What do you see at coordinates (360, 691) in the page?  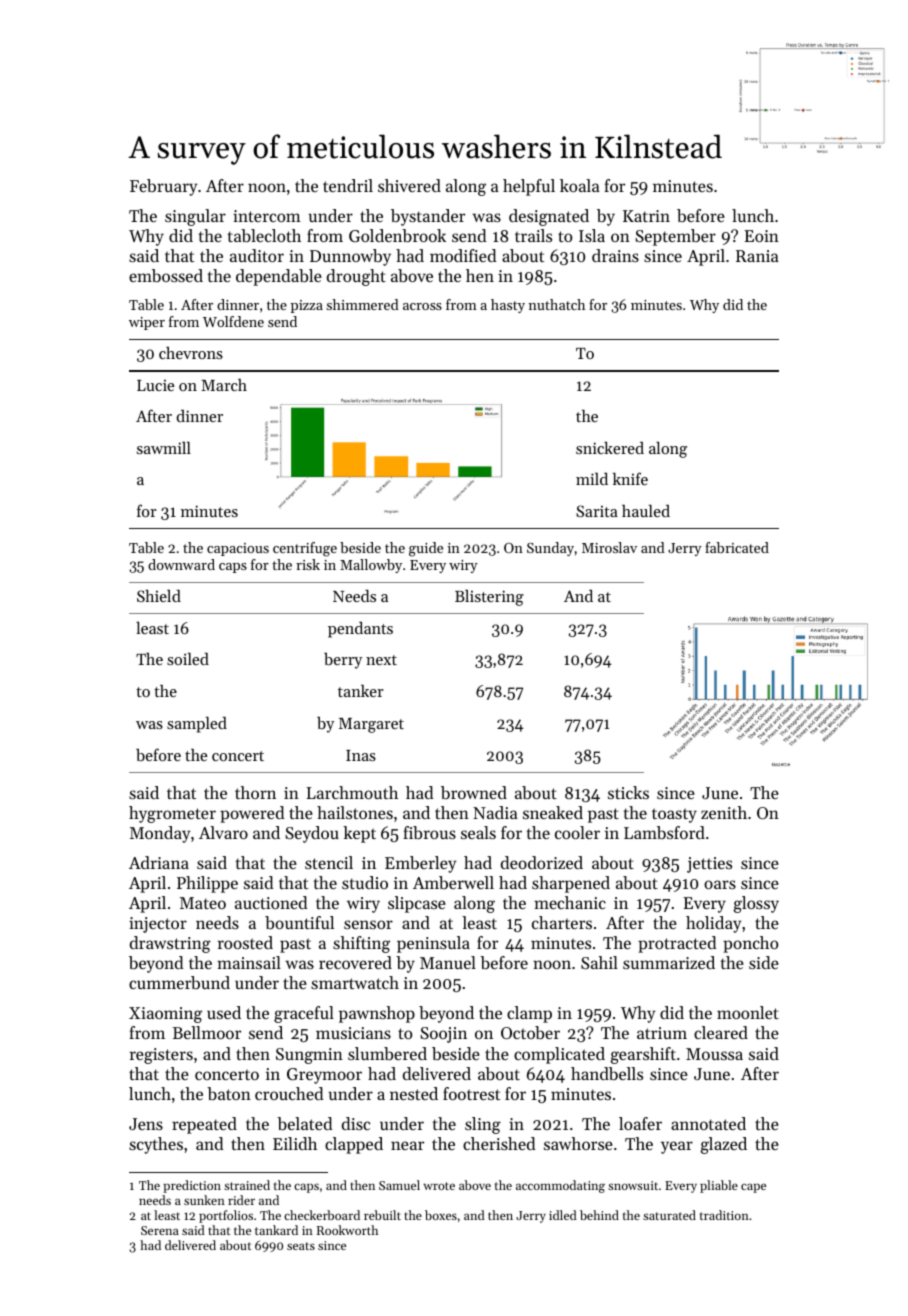 I see `tanker` at bounding box center [360, 691].
